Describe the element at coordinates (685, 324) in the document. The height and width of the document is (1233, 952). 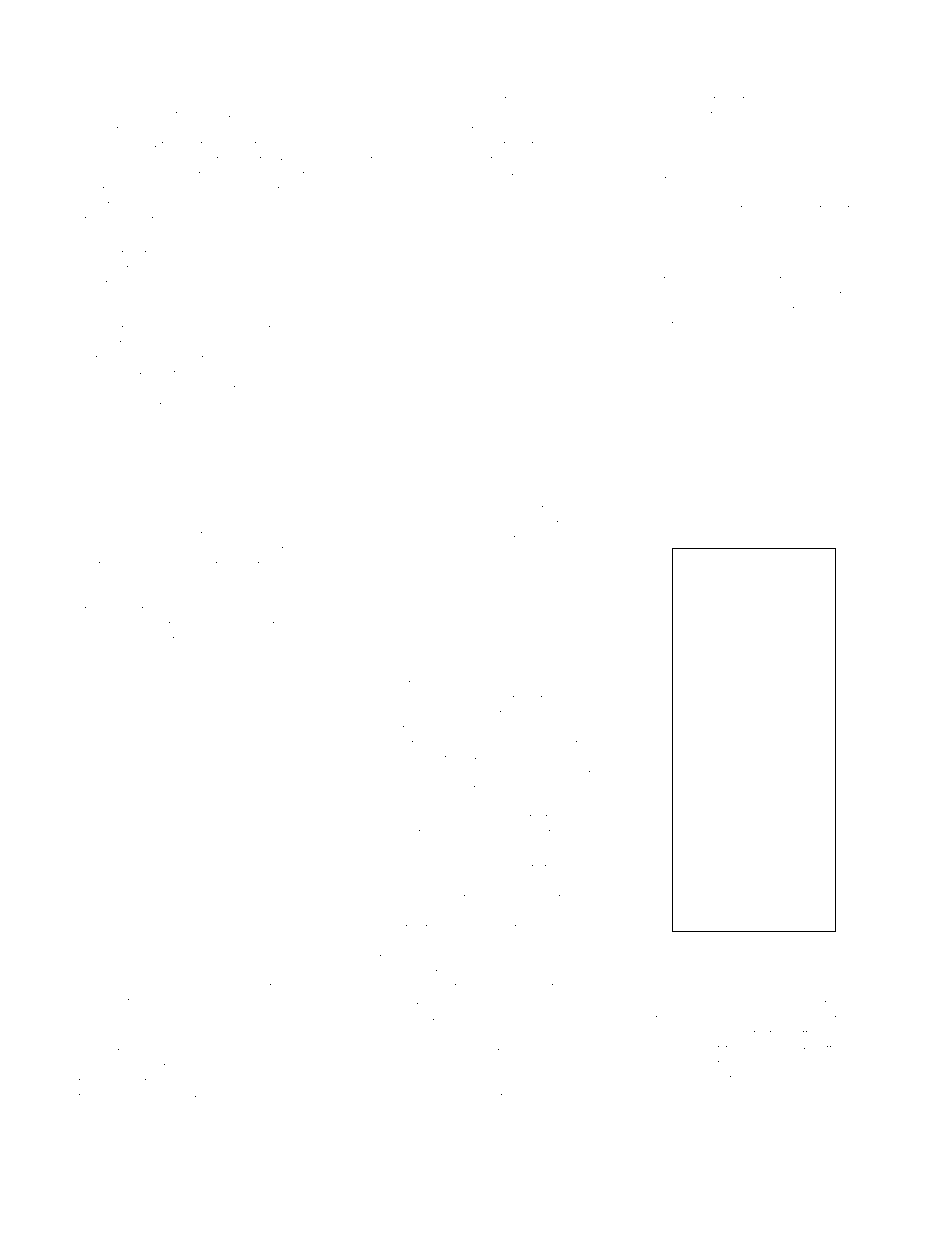
I see `refunded` at that location.
